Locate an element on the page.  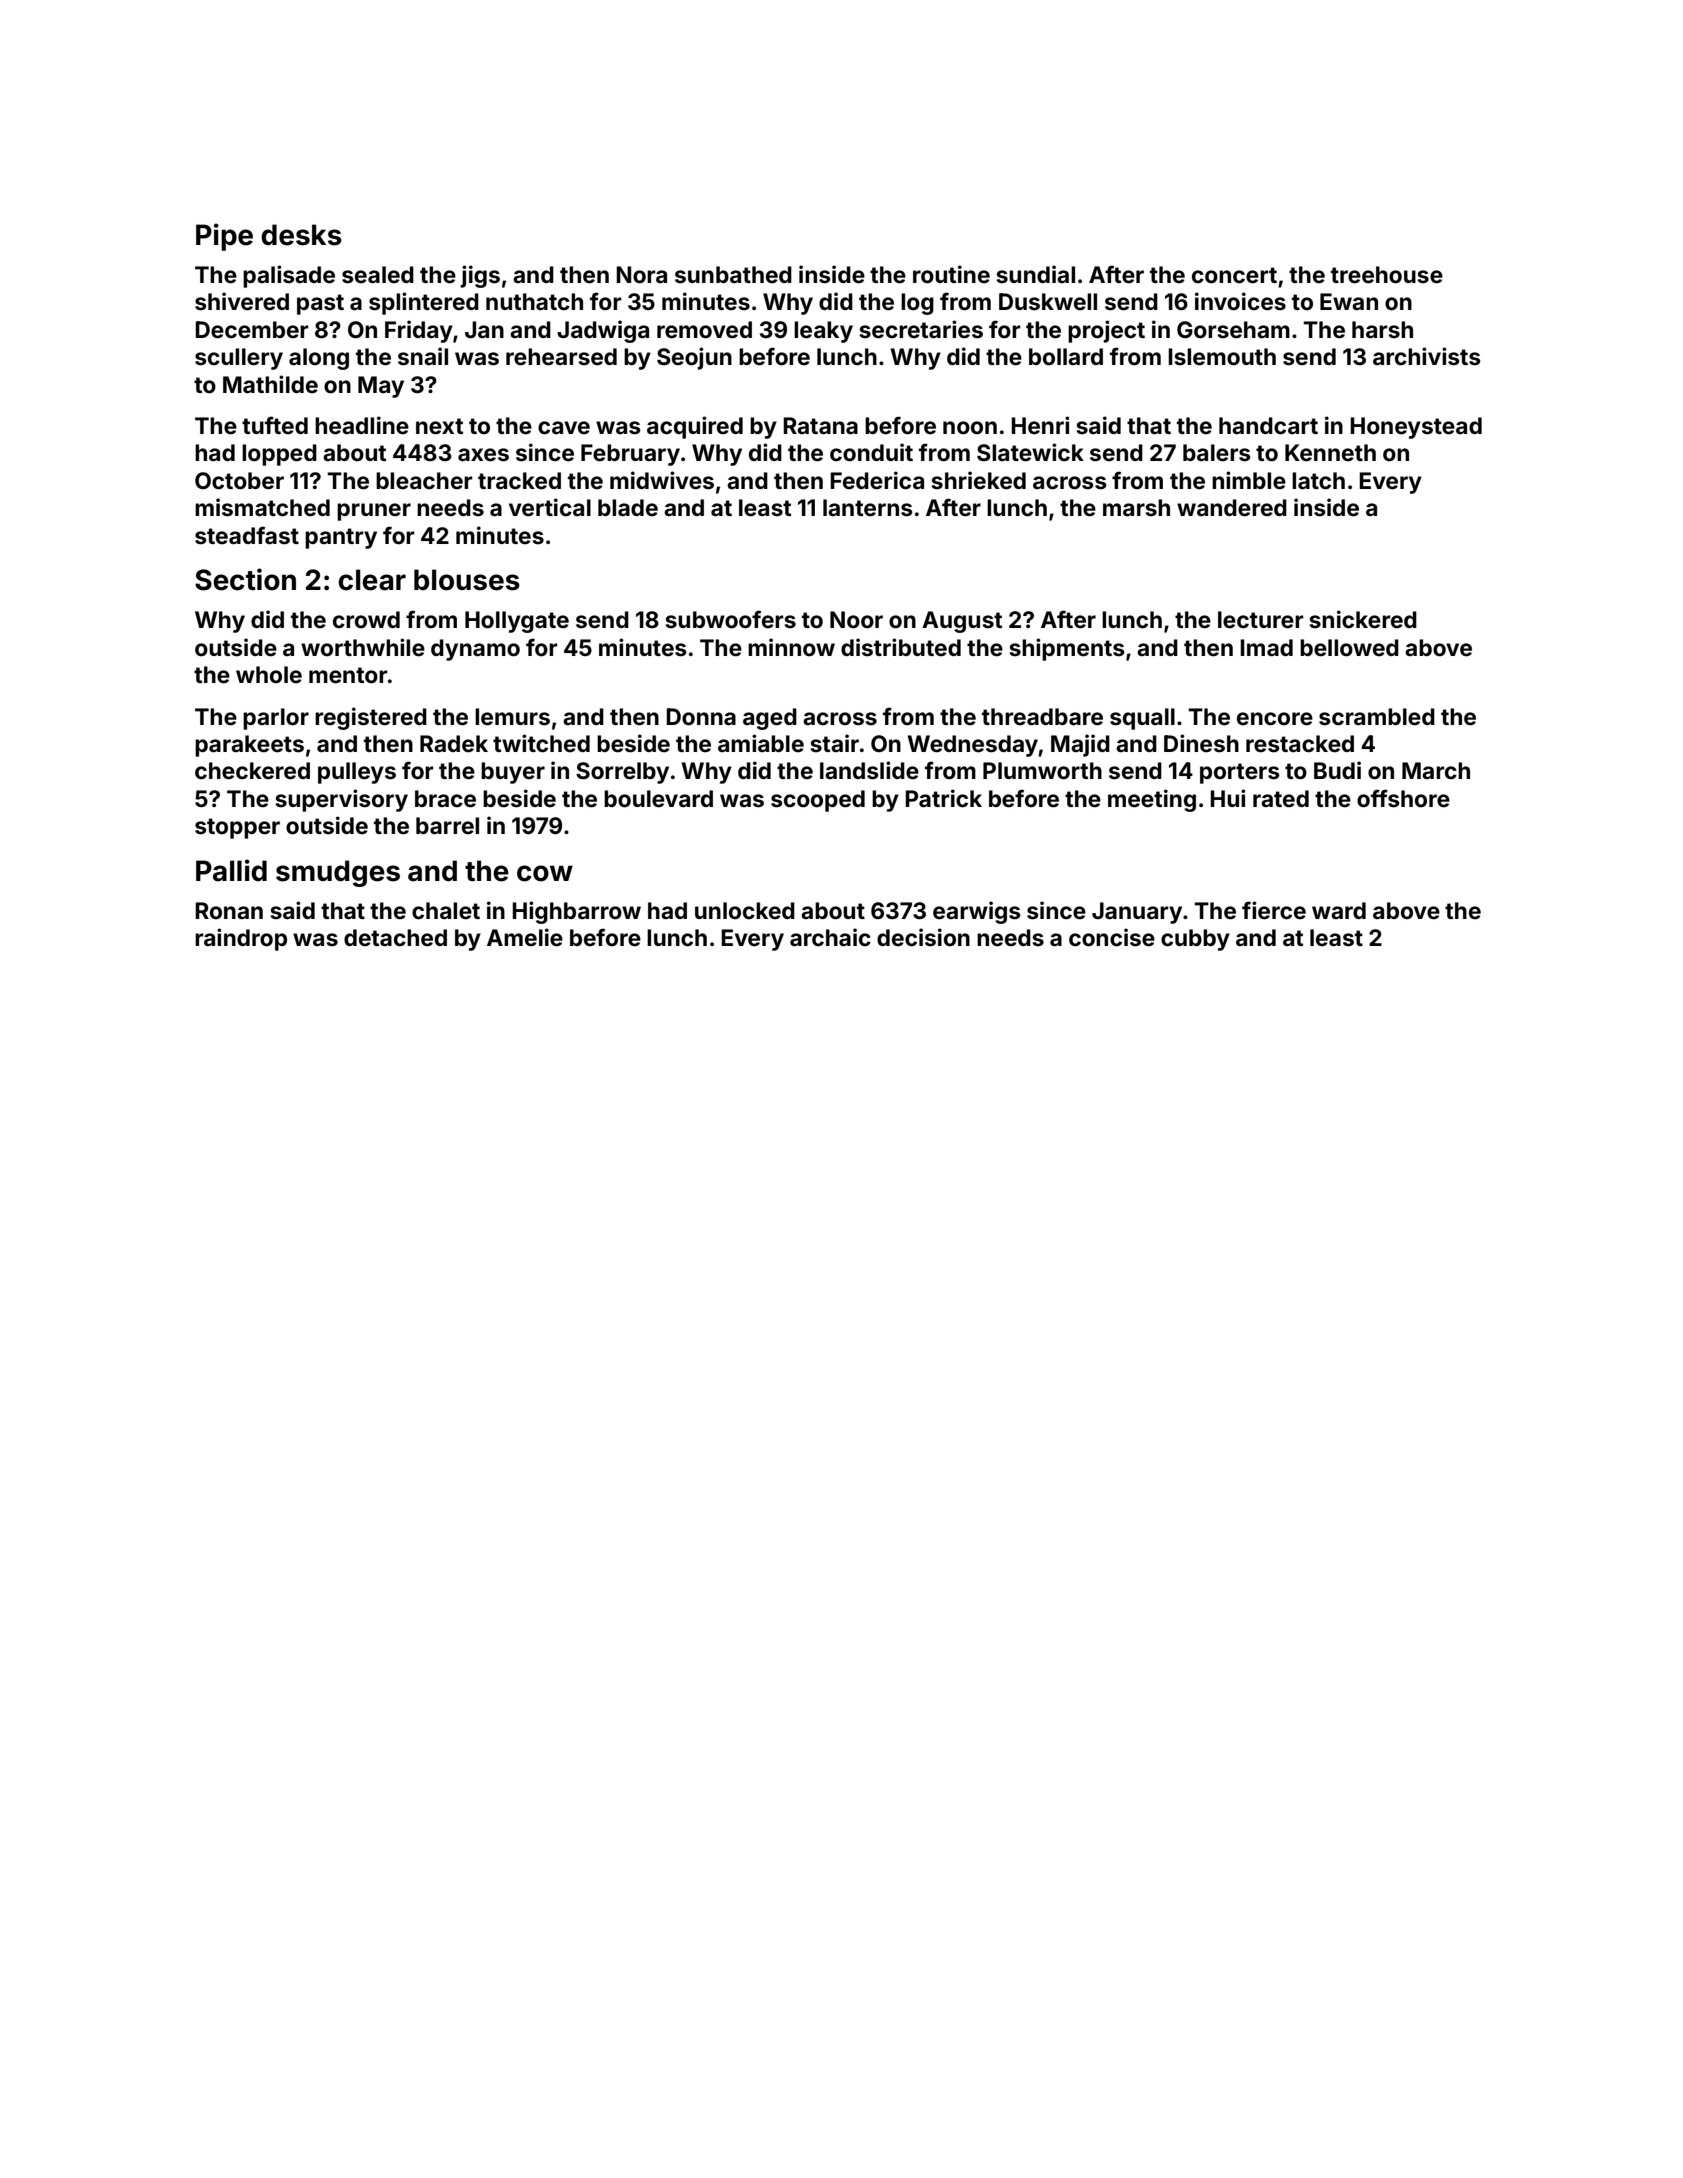
scrambled is located at coordinates (1377, 717).
